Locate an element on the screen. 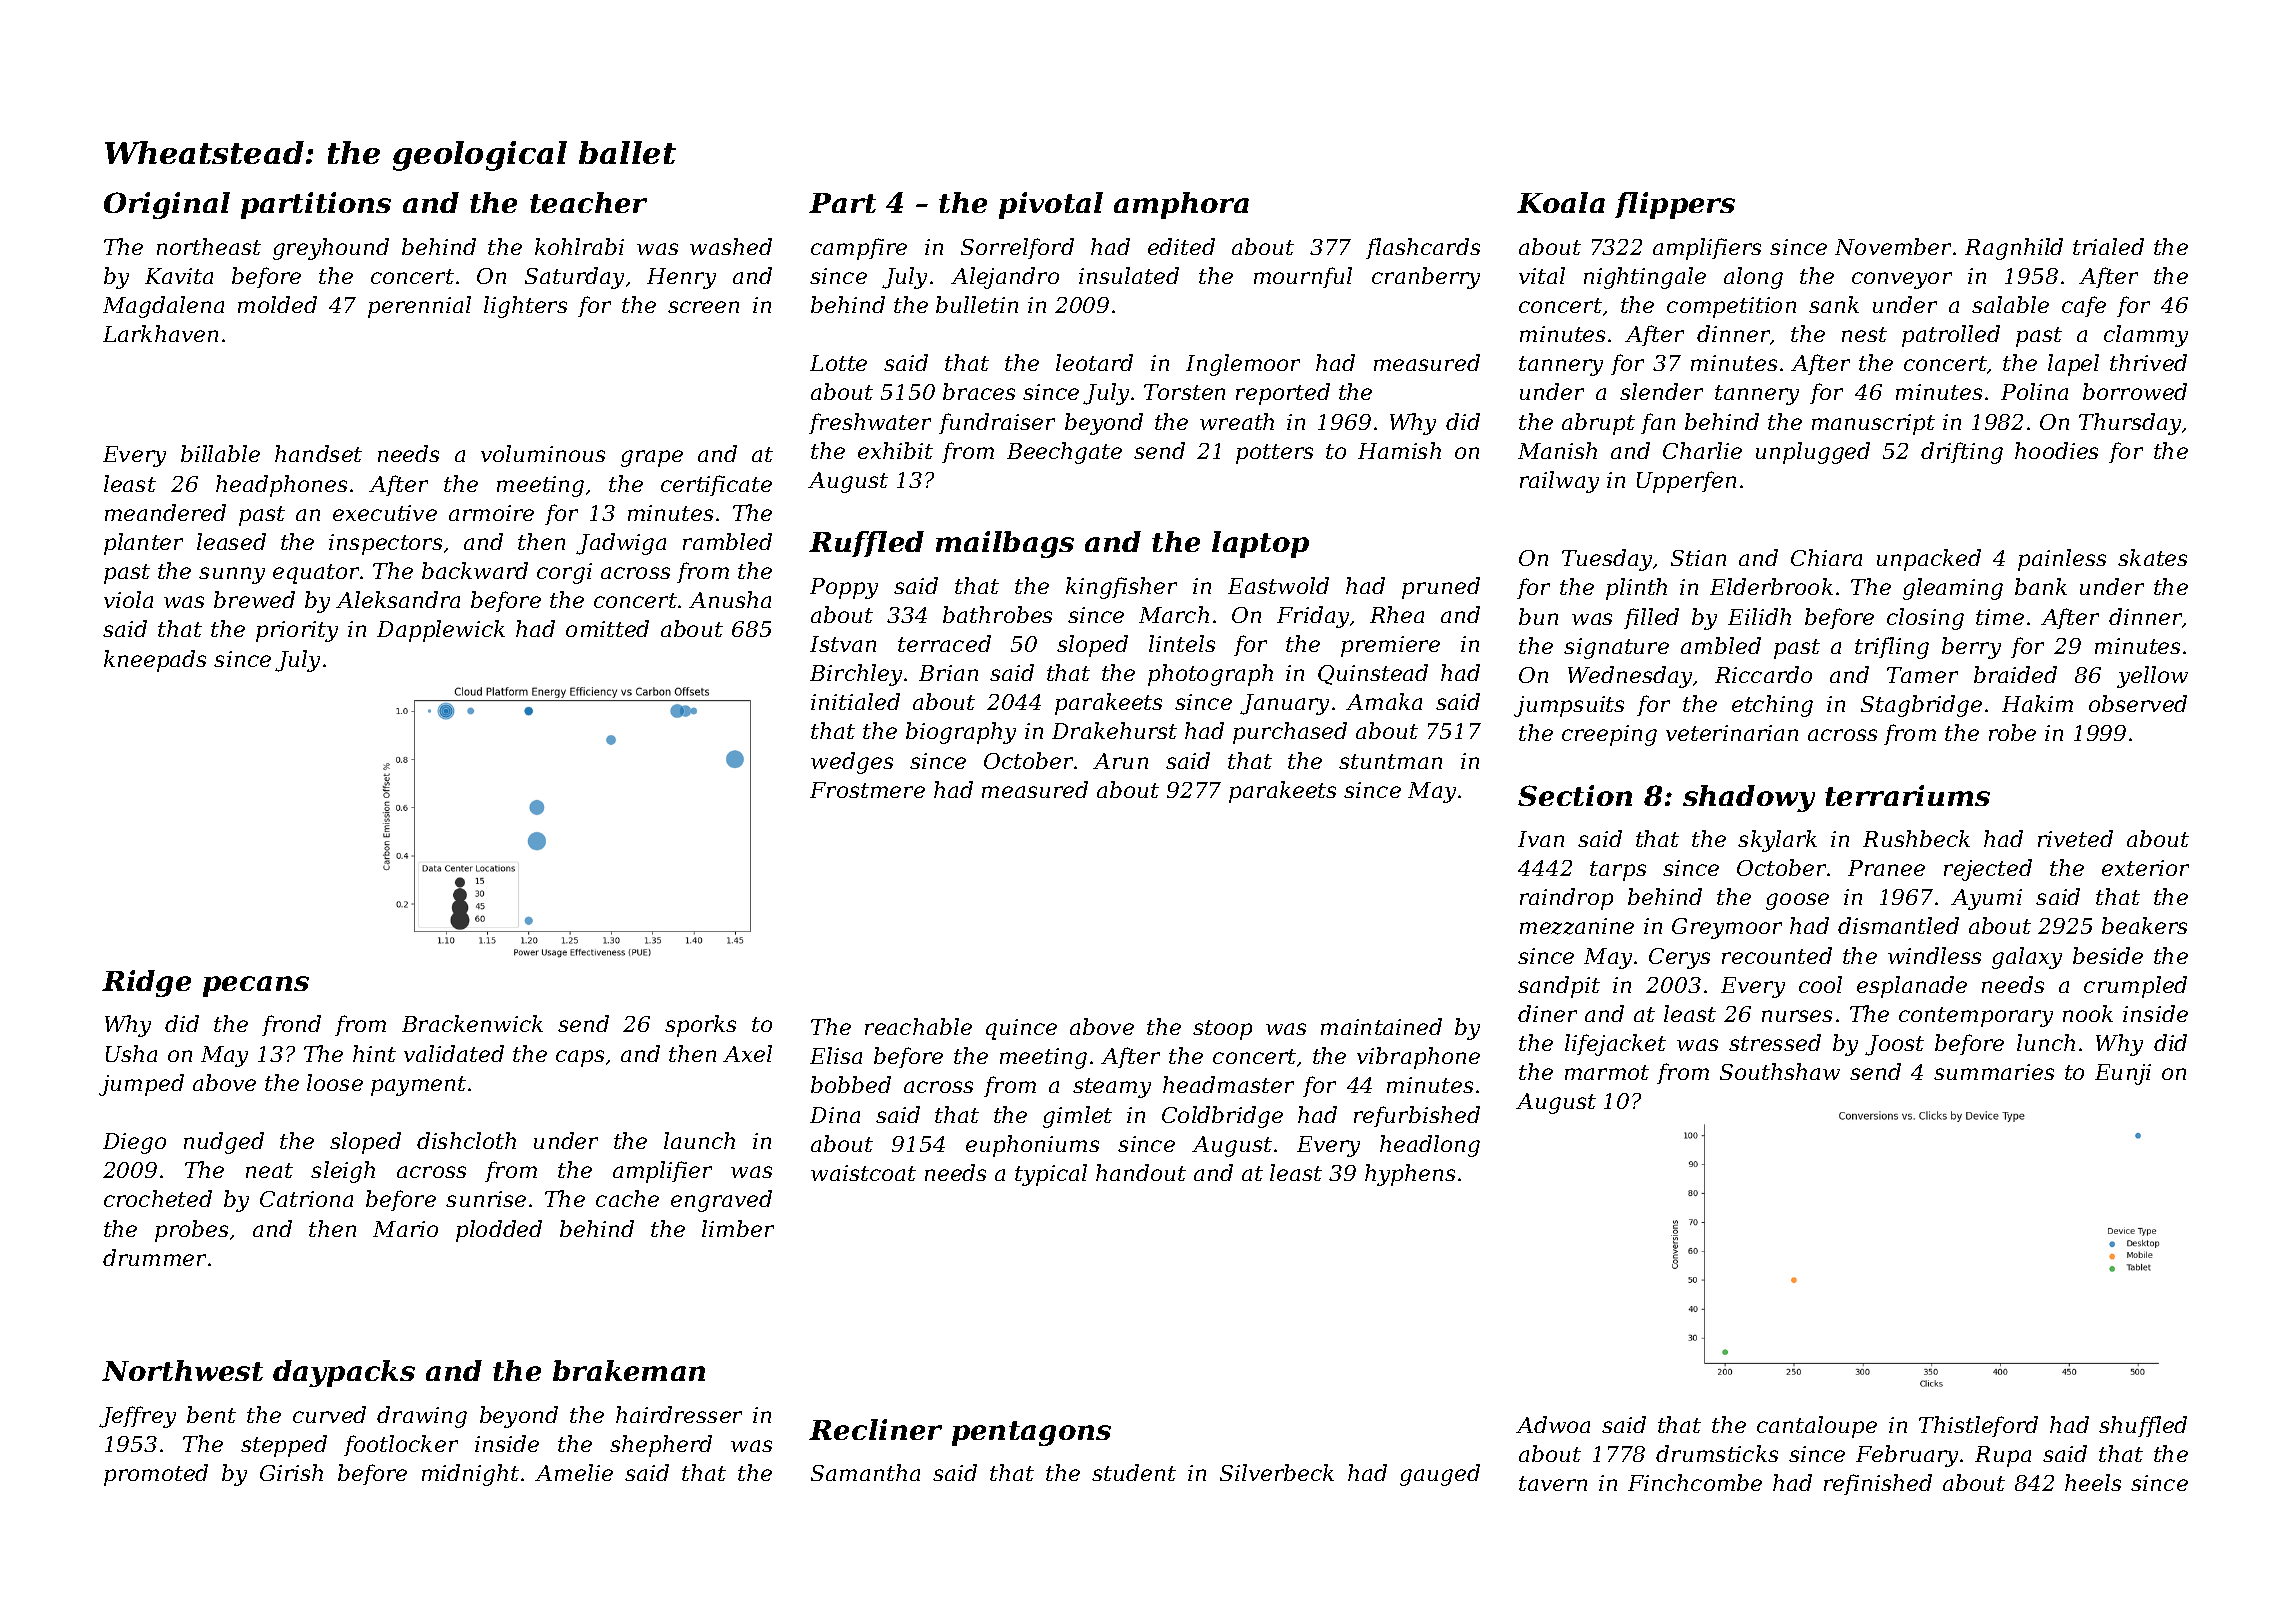 The height and width of the screenshot is (1620, 2292). quince is located at coordinates (1021, 1029).
